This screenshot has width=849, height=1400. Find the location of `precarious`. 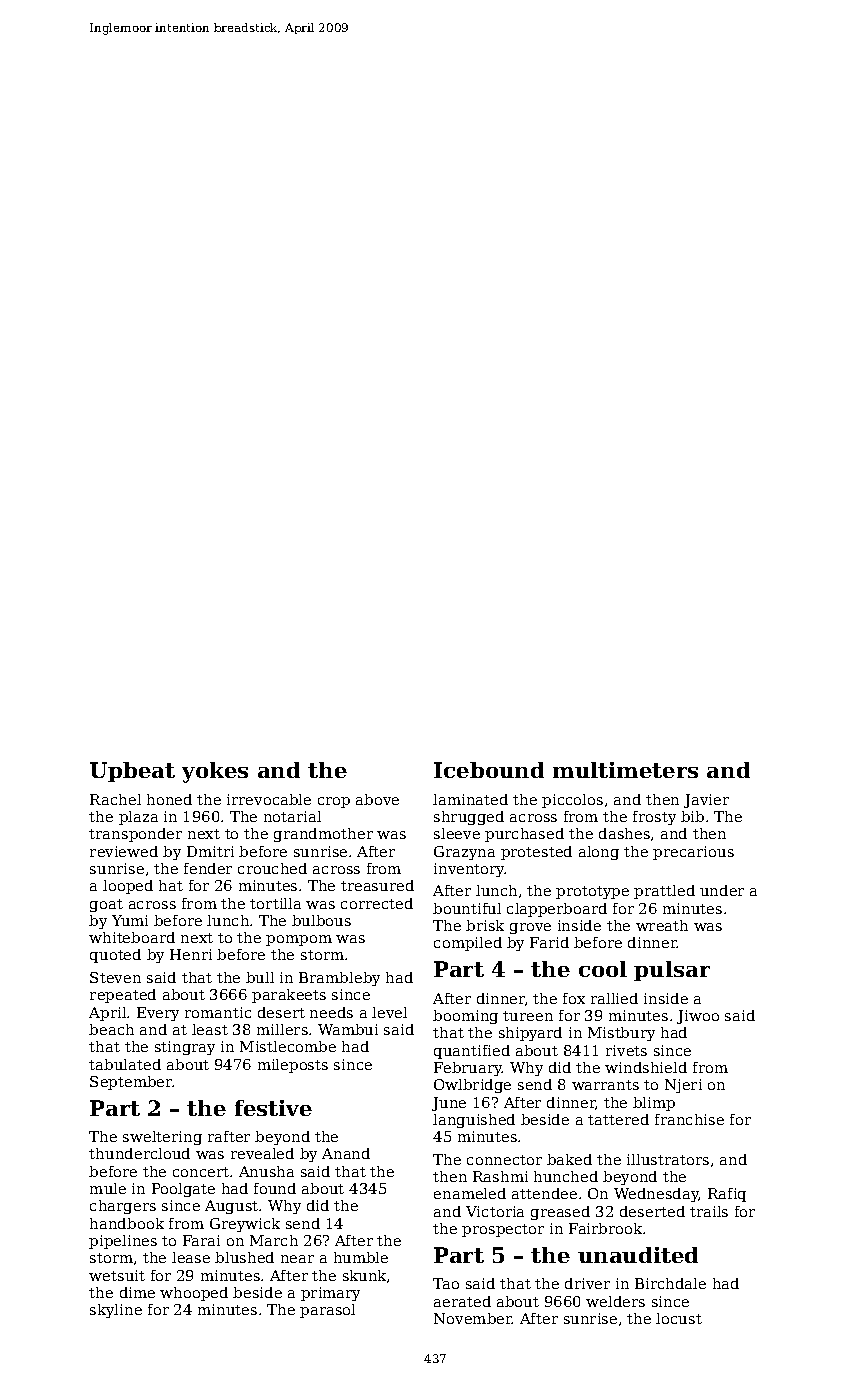

precarious is located at coordinates (693, 853).
